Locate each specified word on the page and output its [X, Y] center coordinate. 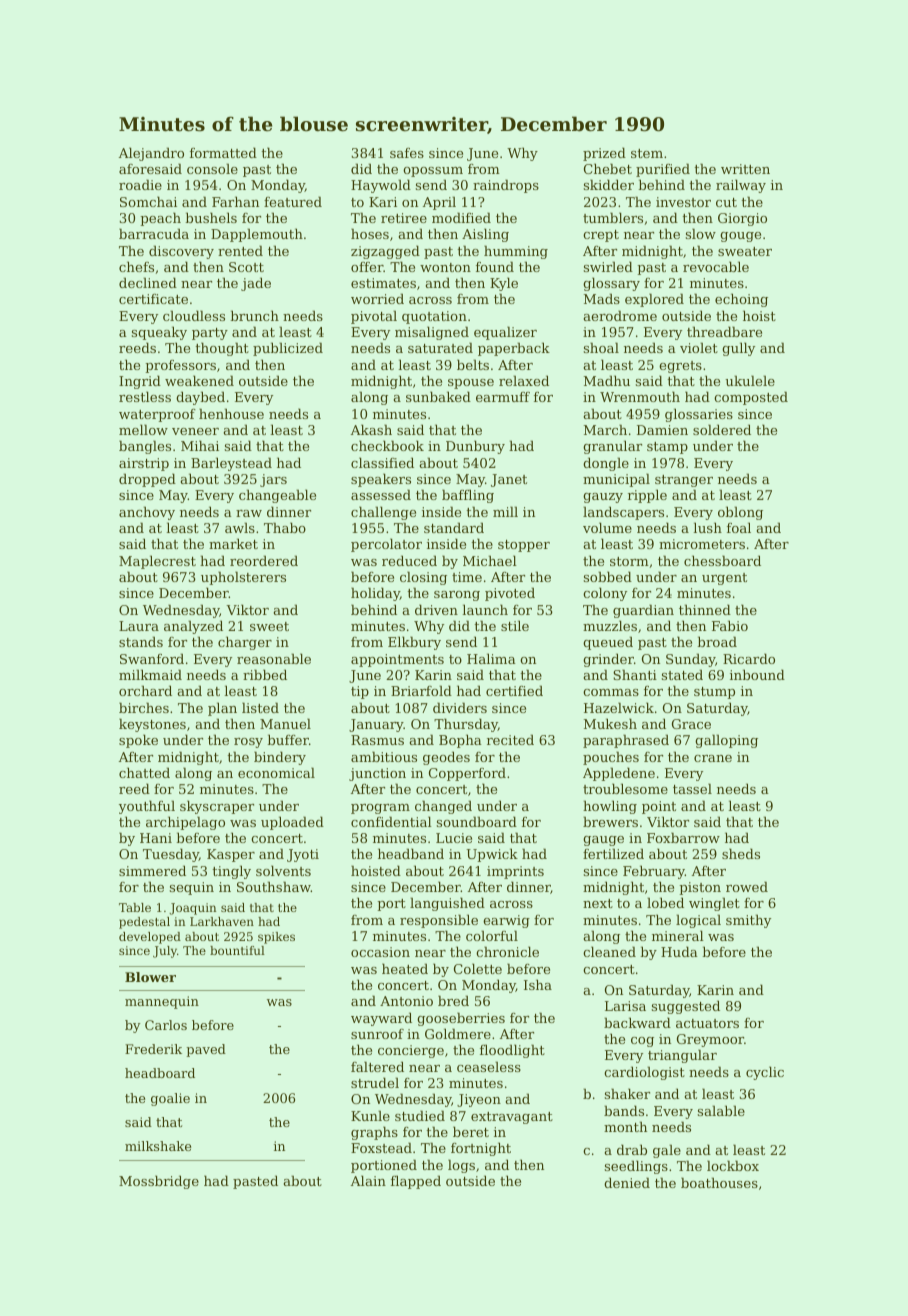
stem [647, 153]
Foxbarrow [683, 837]
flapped [416, 1182]
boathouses [719, 1182]
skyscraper [217, 807]
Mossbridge [159, 1182]
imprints [515, 872]
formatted [223, 152]
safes [407, 153]
